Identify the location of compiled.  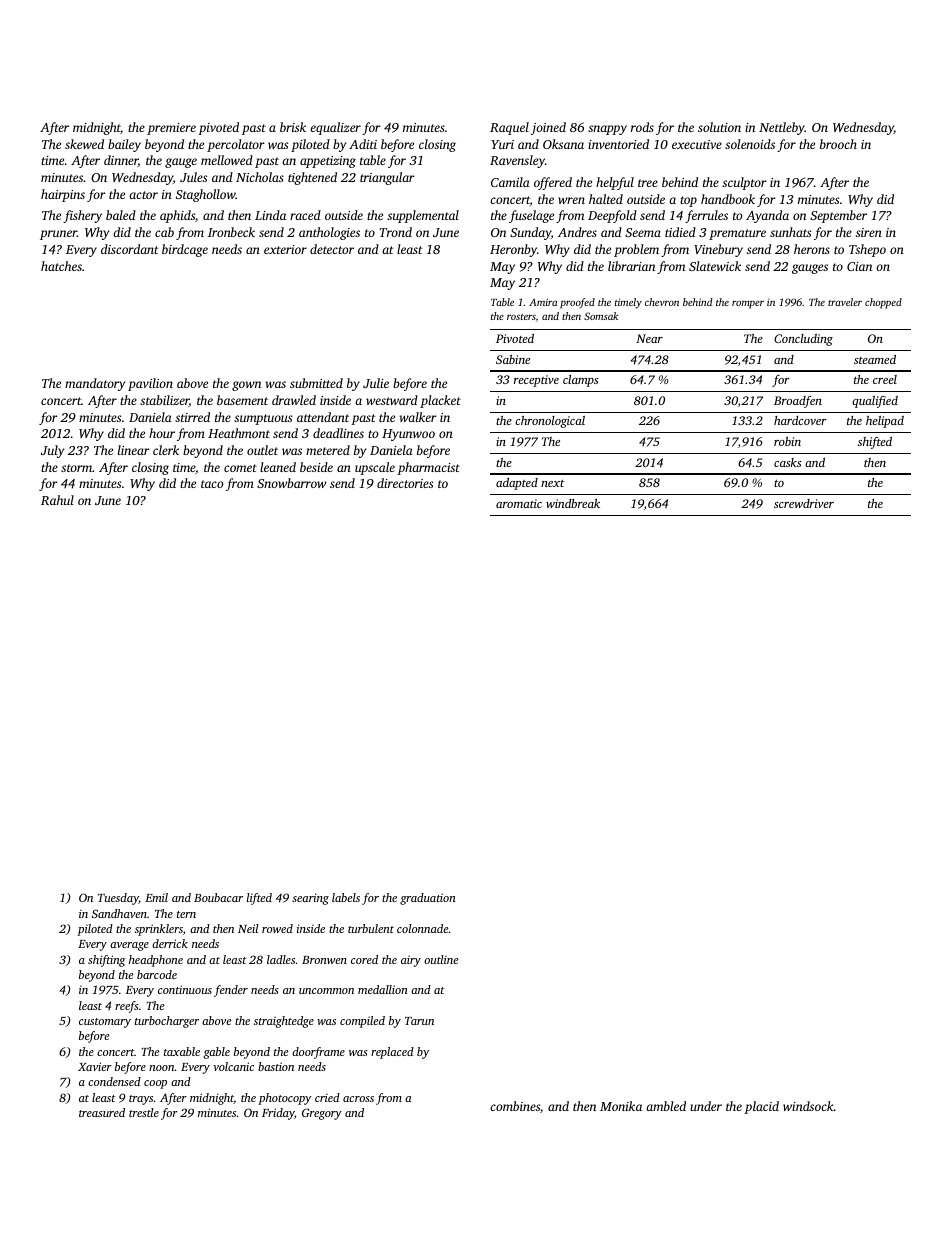
(362, 1022).
